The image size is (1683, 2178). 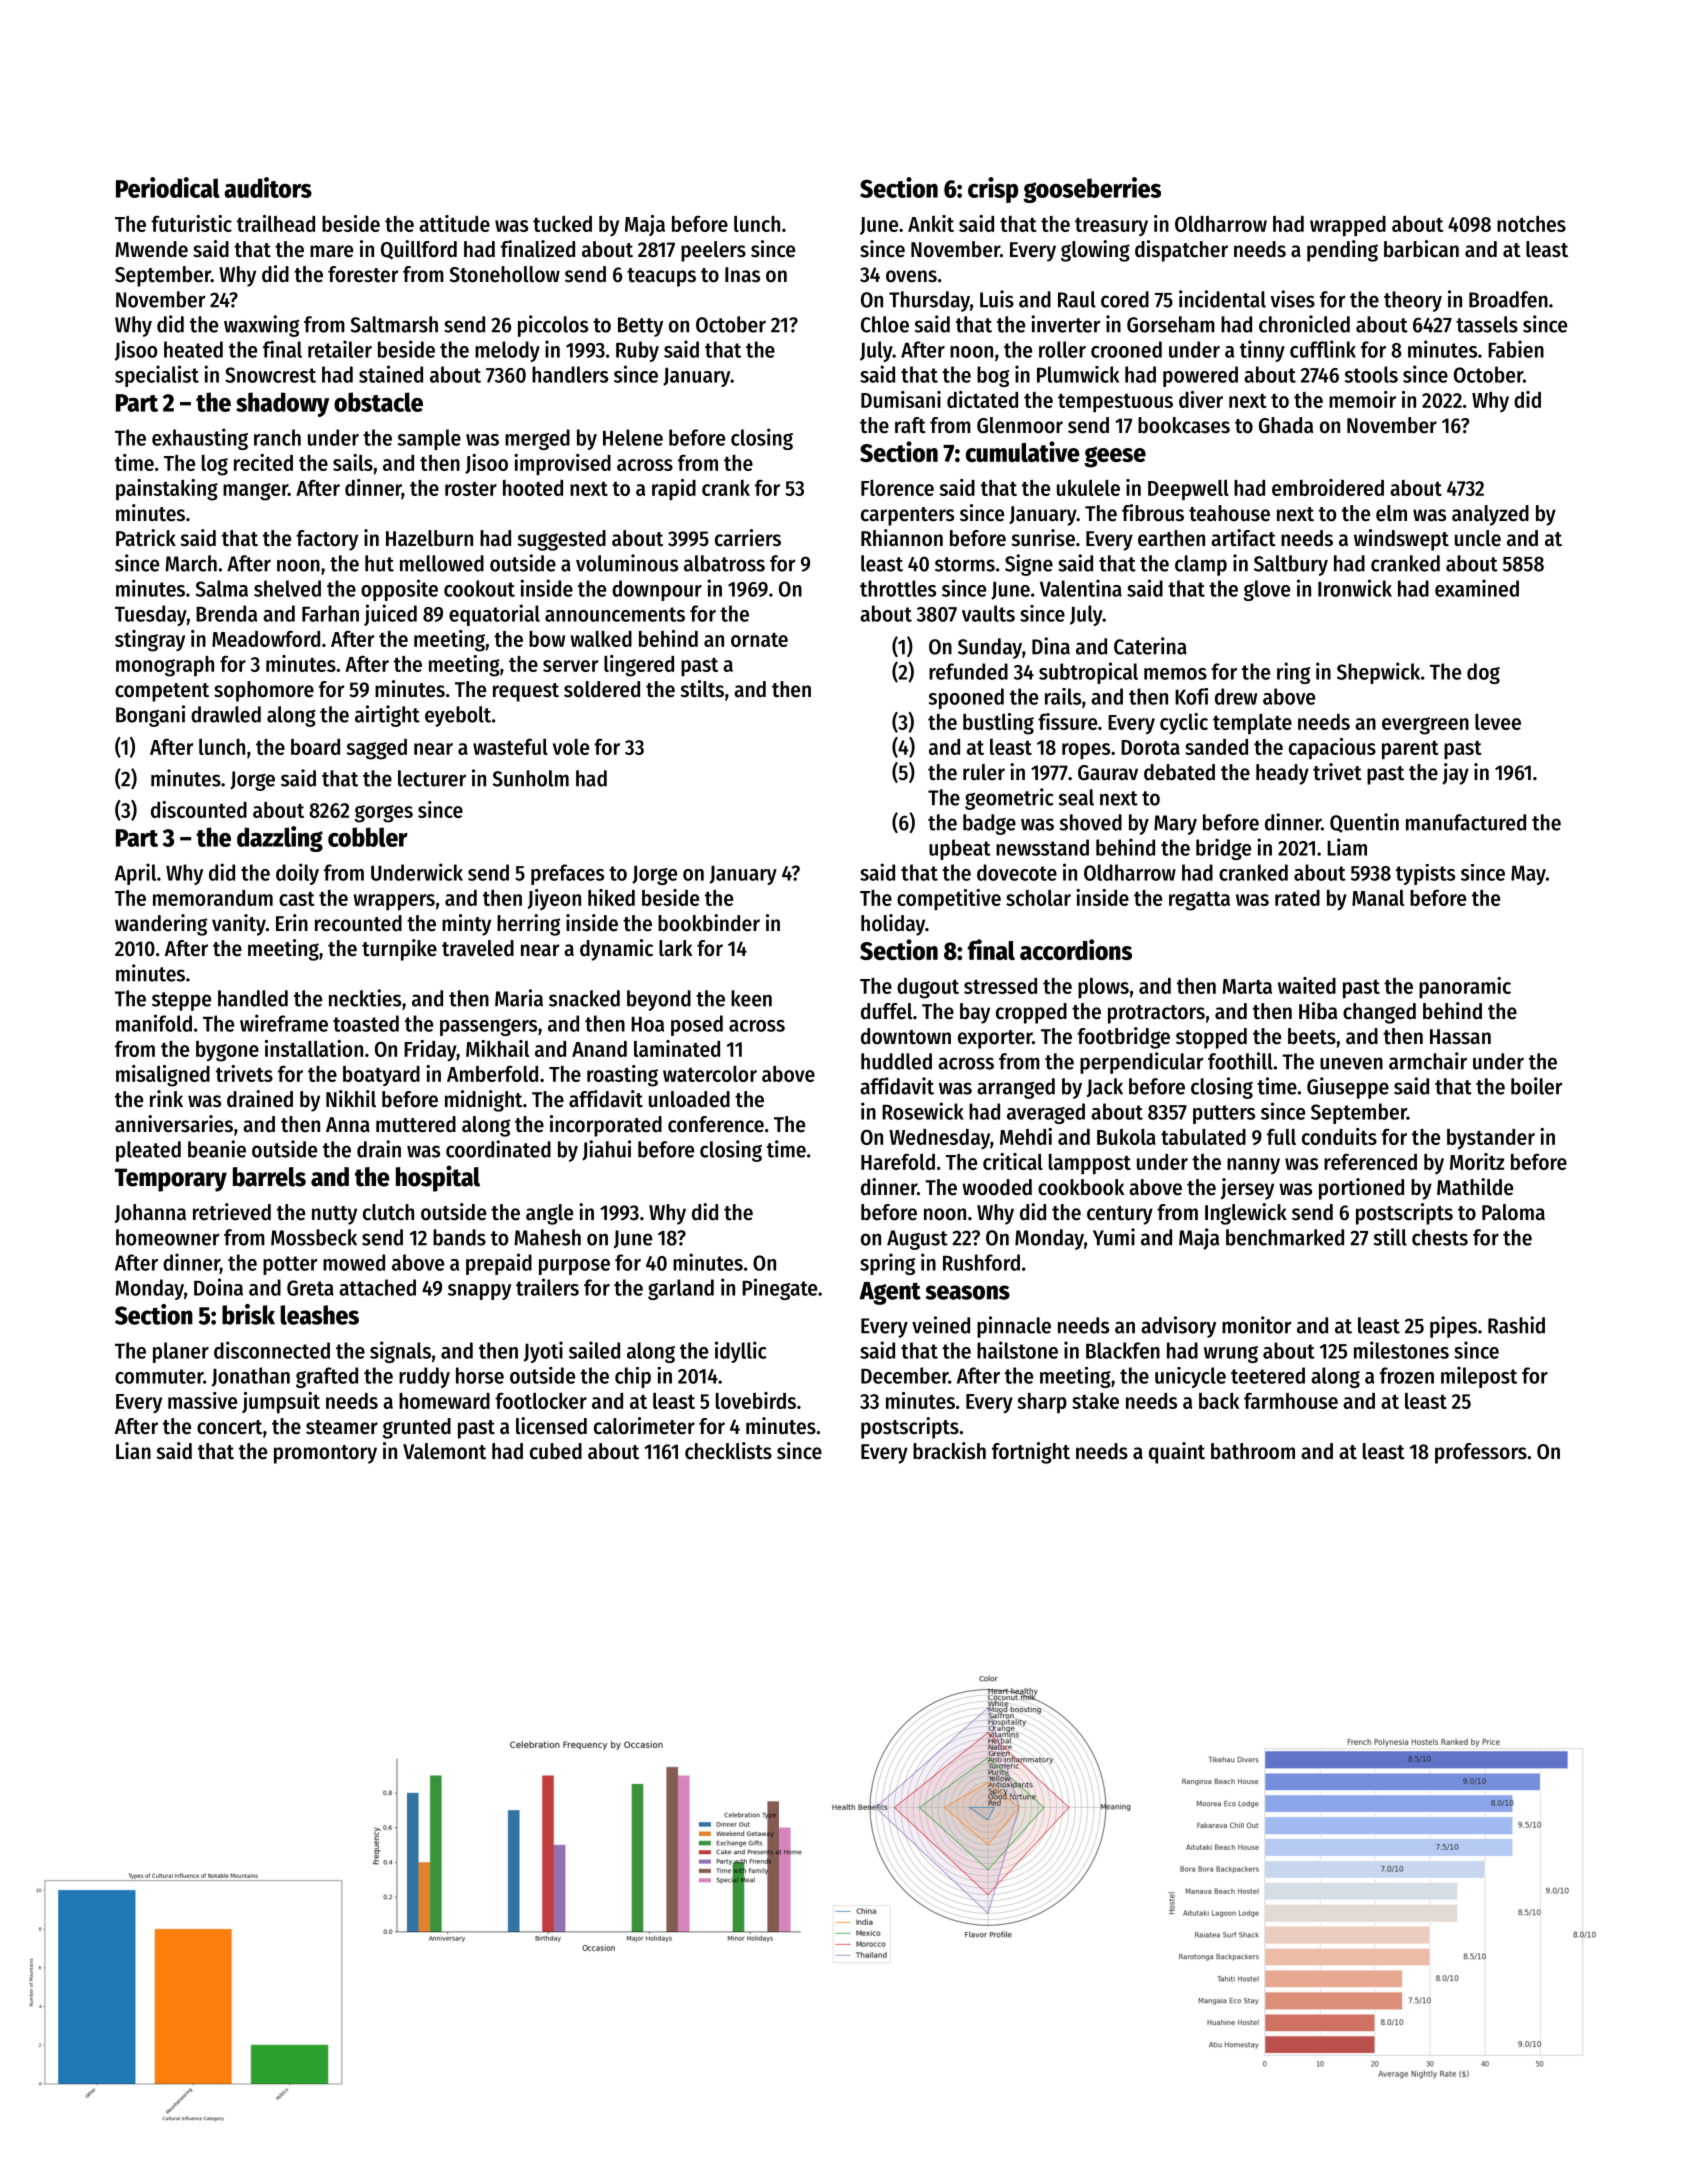 I want to click on sailed, so click(x=594, y=1350).
